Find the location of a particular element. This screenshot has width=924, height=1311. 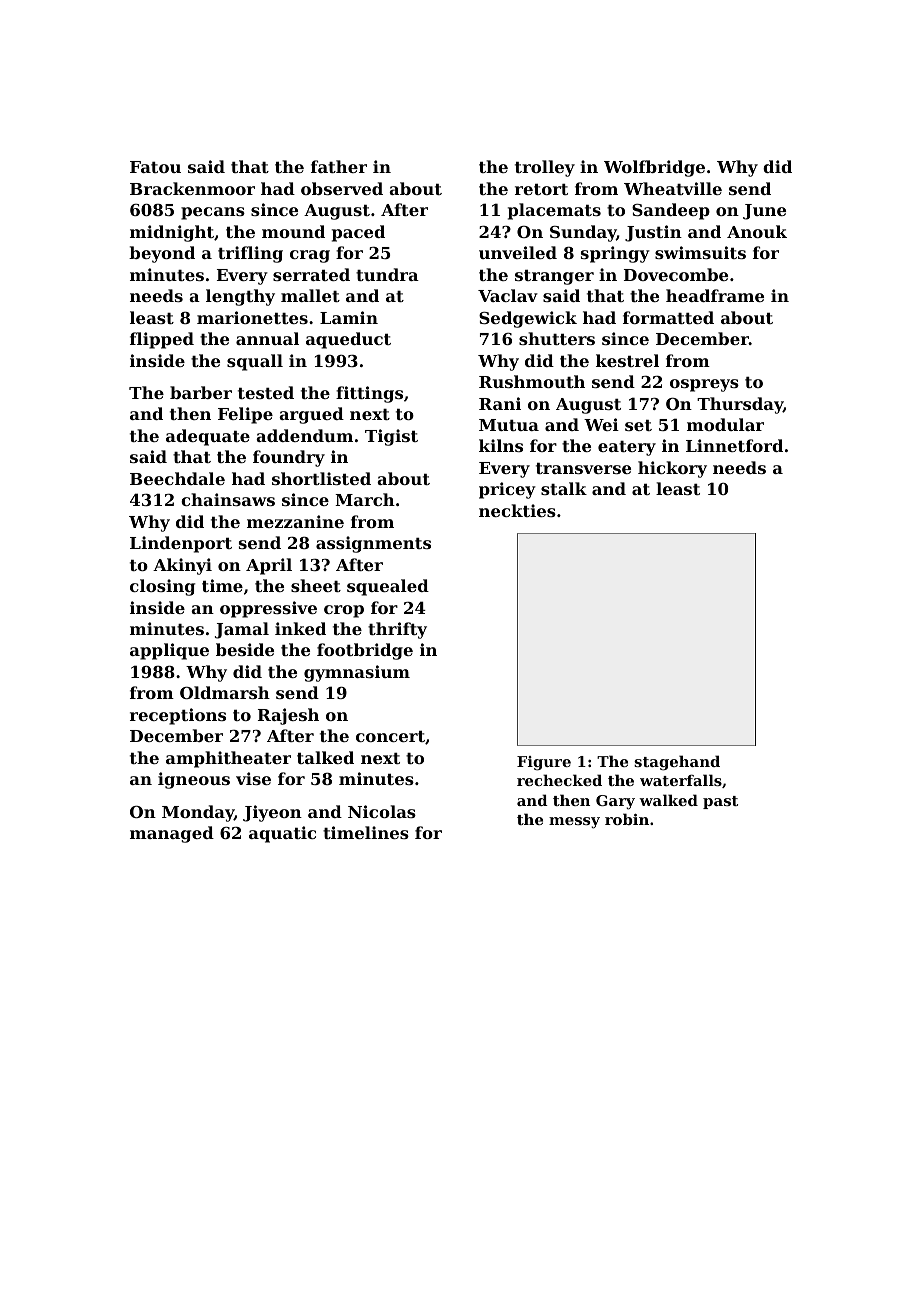

hickory is located at coordinates (672, 469).
